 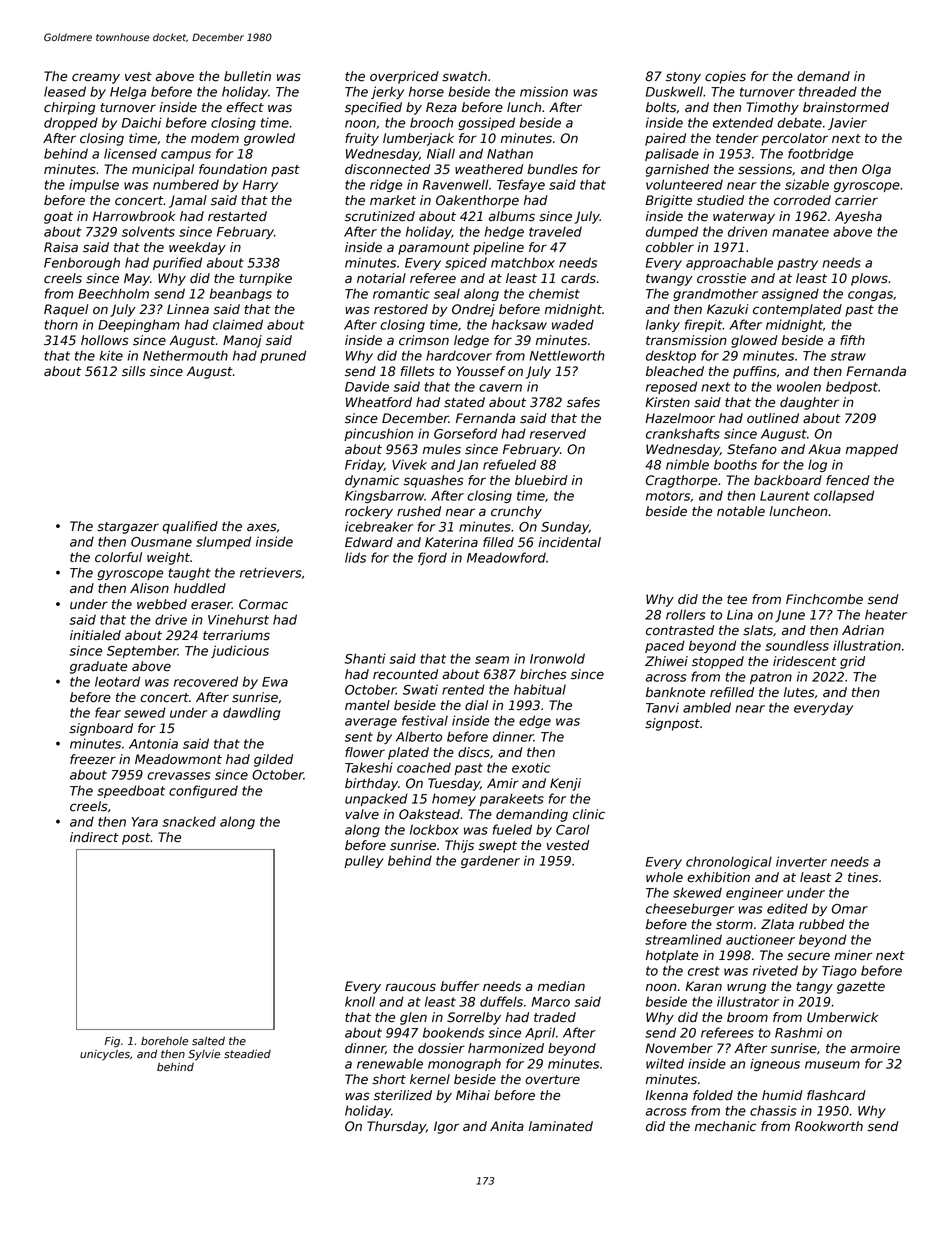 I want to click on copies, so click(x=725, y=77).
